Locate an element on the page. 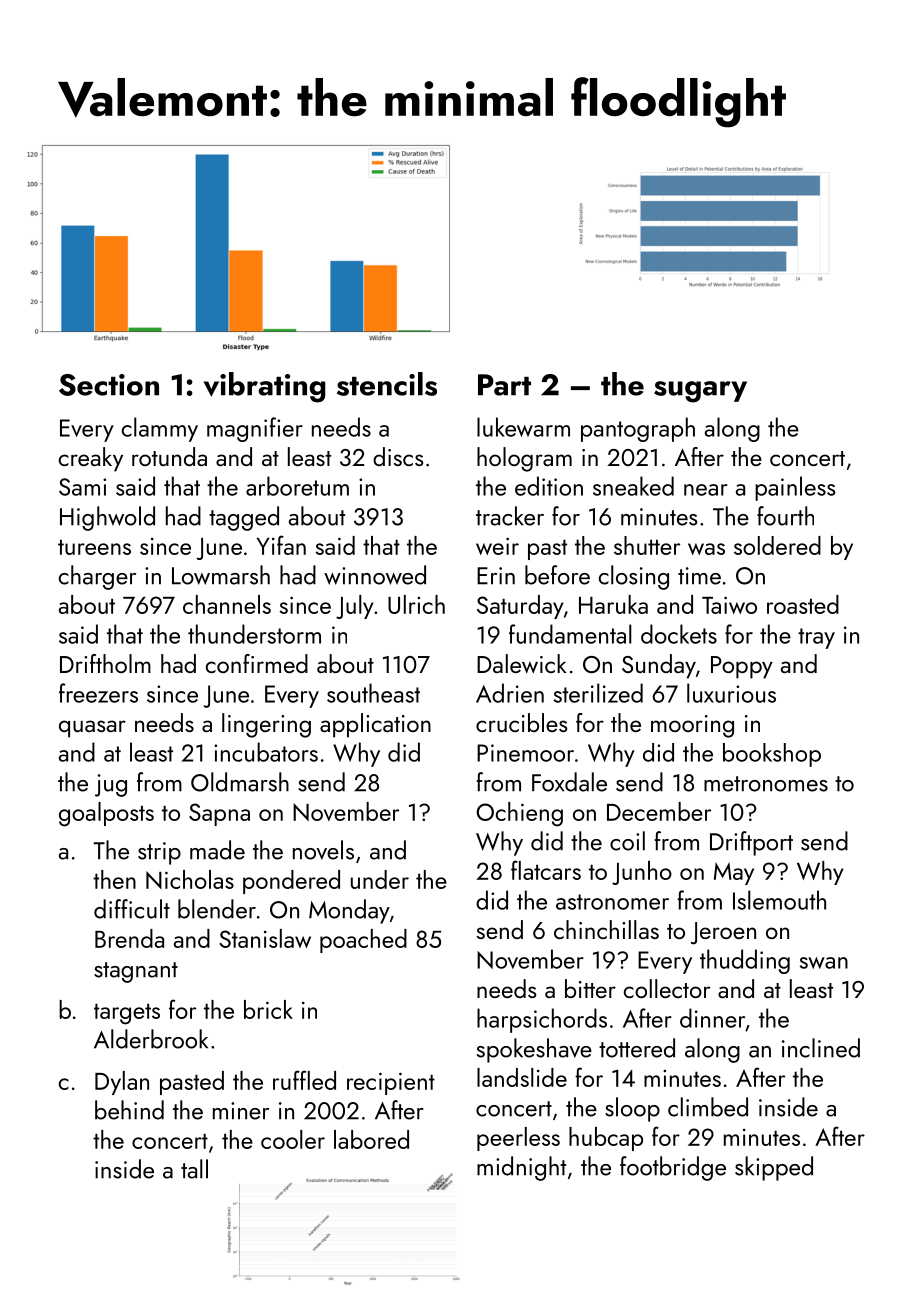  Section is located at coordinates (109, 385).
